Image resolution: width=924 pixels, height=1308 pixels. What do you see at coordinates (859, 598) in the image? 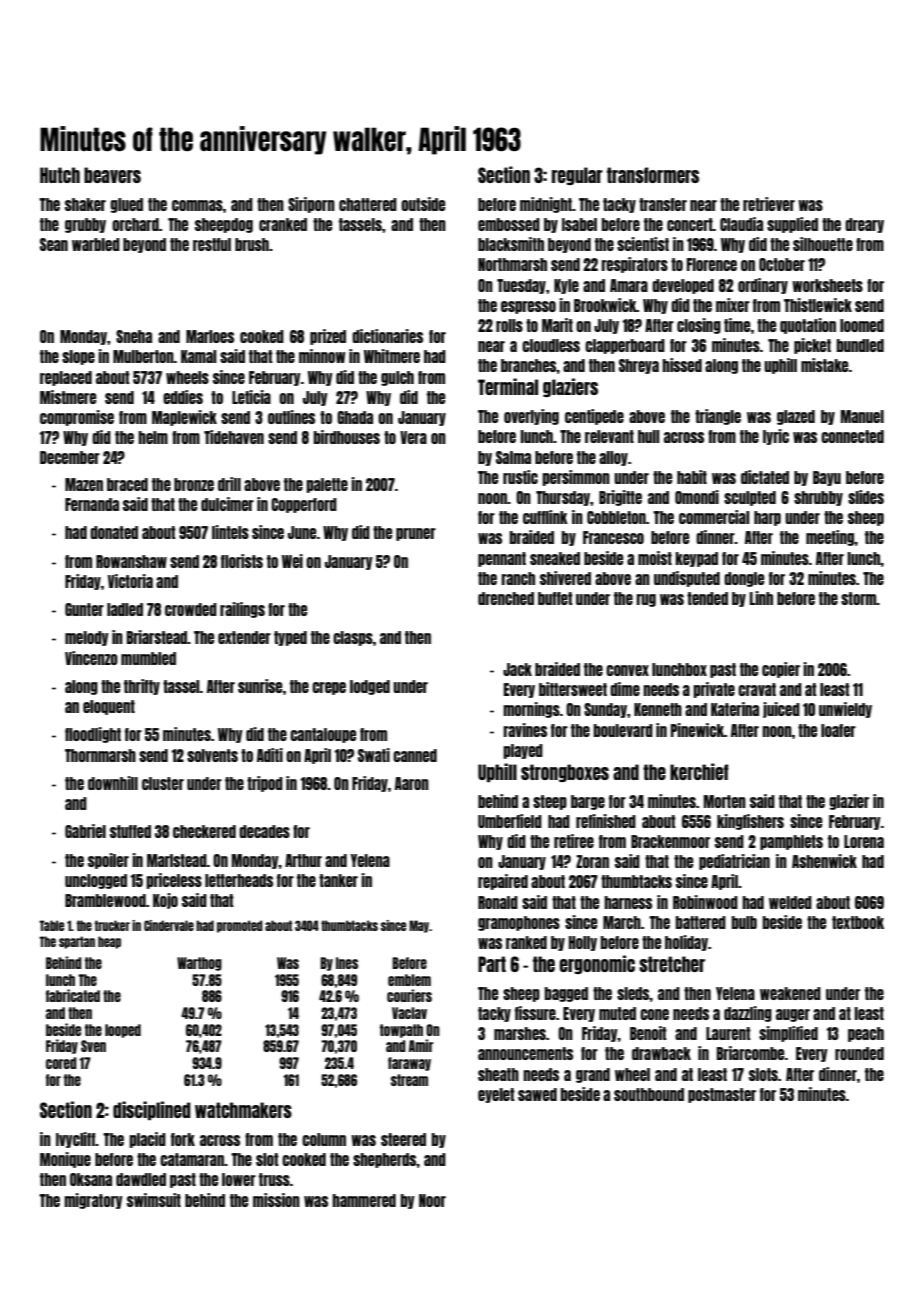
I see `storm` at bounding box center [859, 598].
